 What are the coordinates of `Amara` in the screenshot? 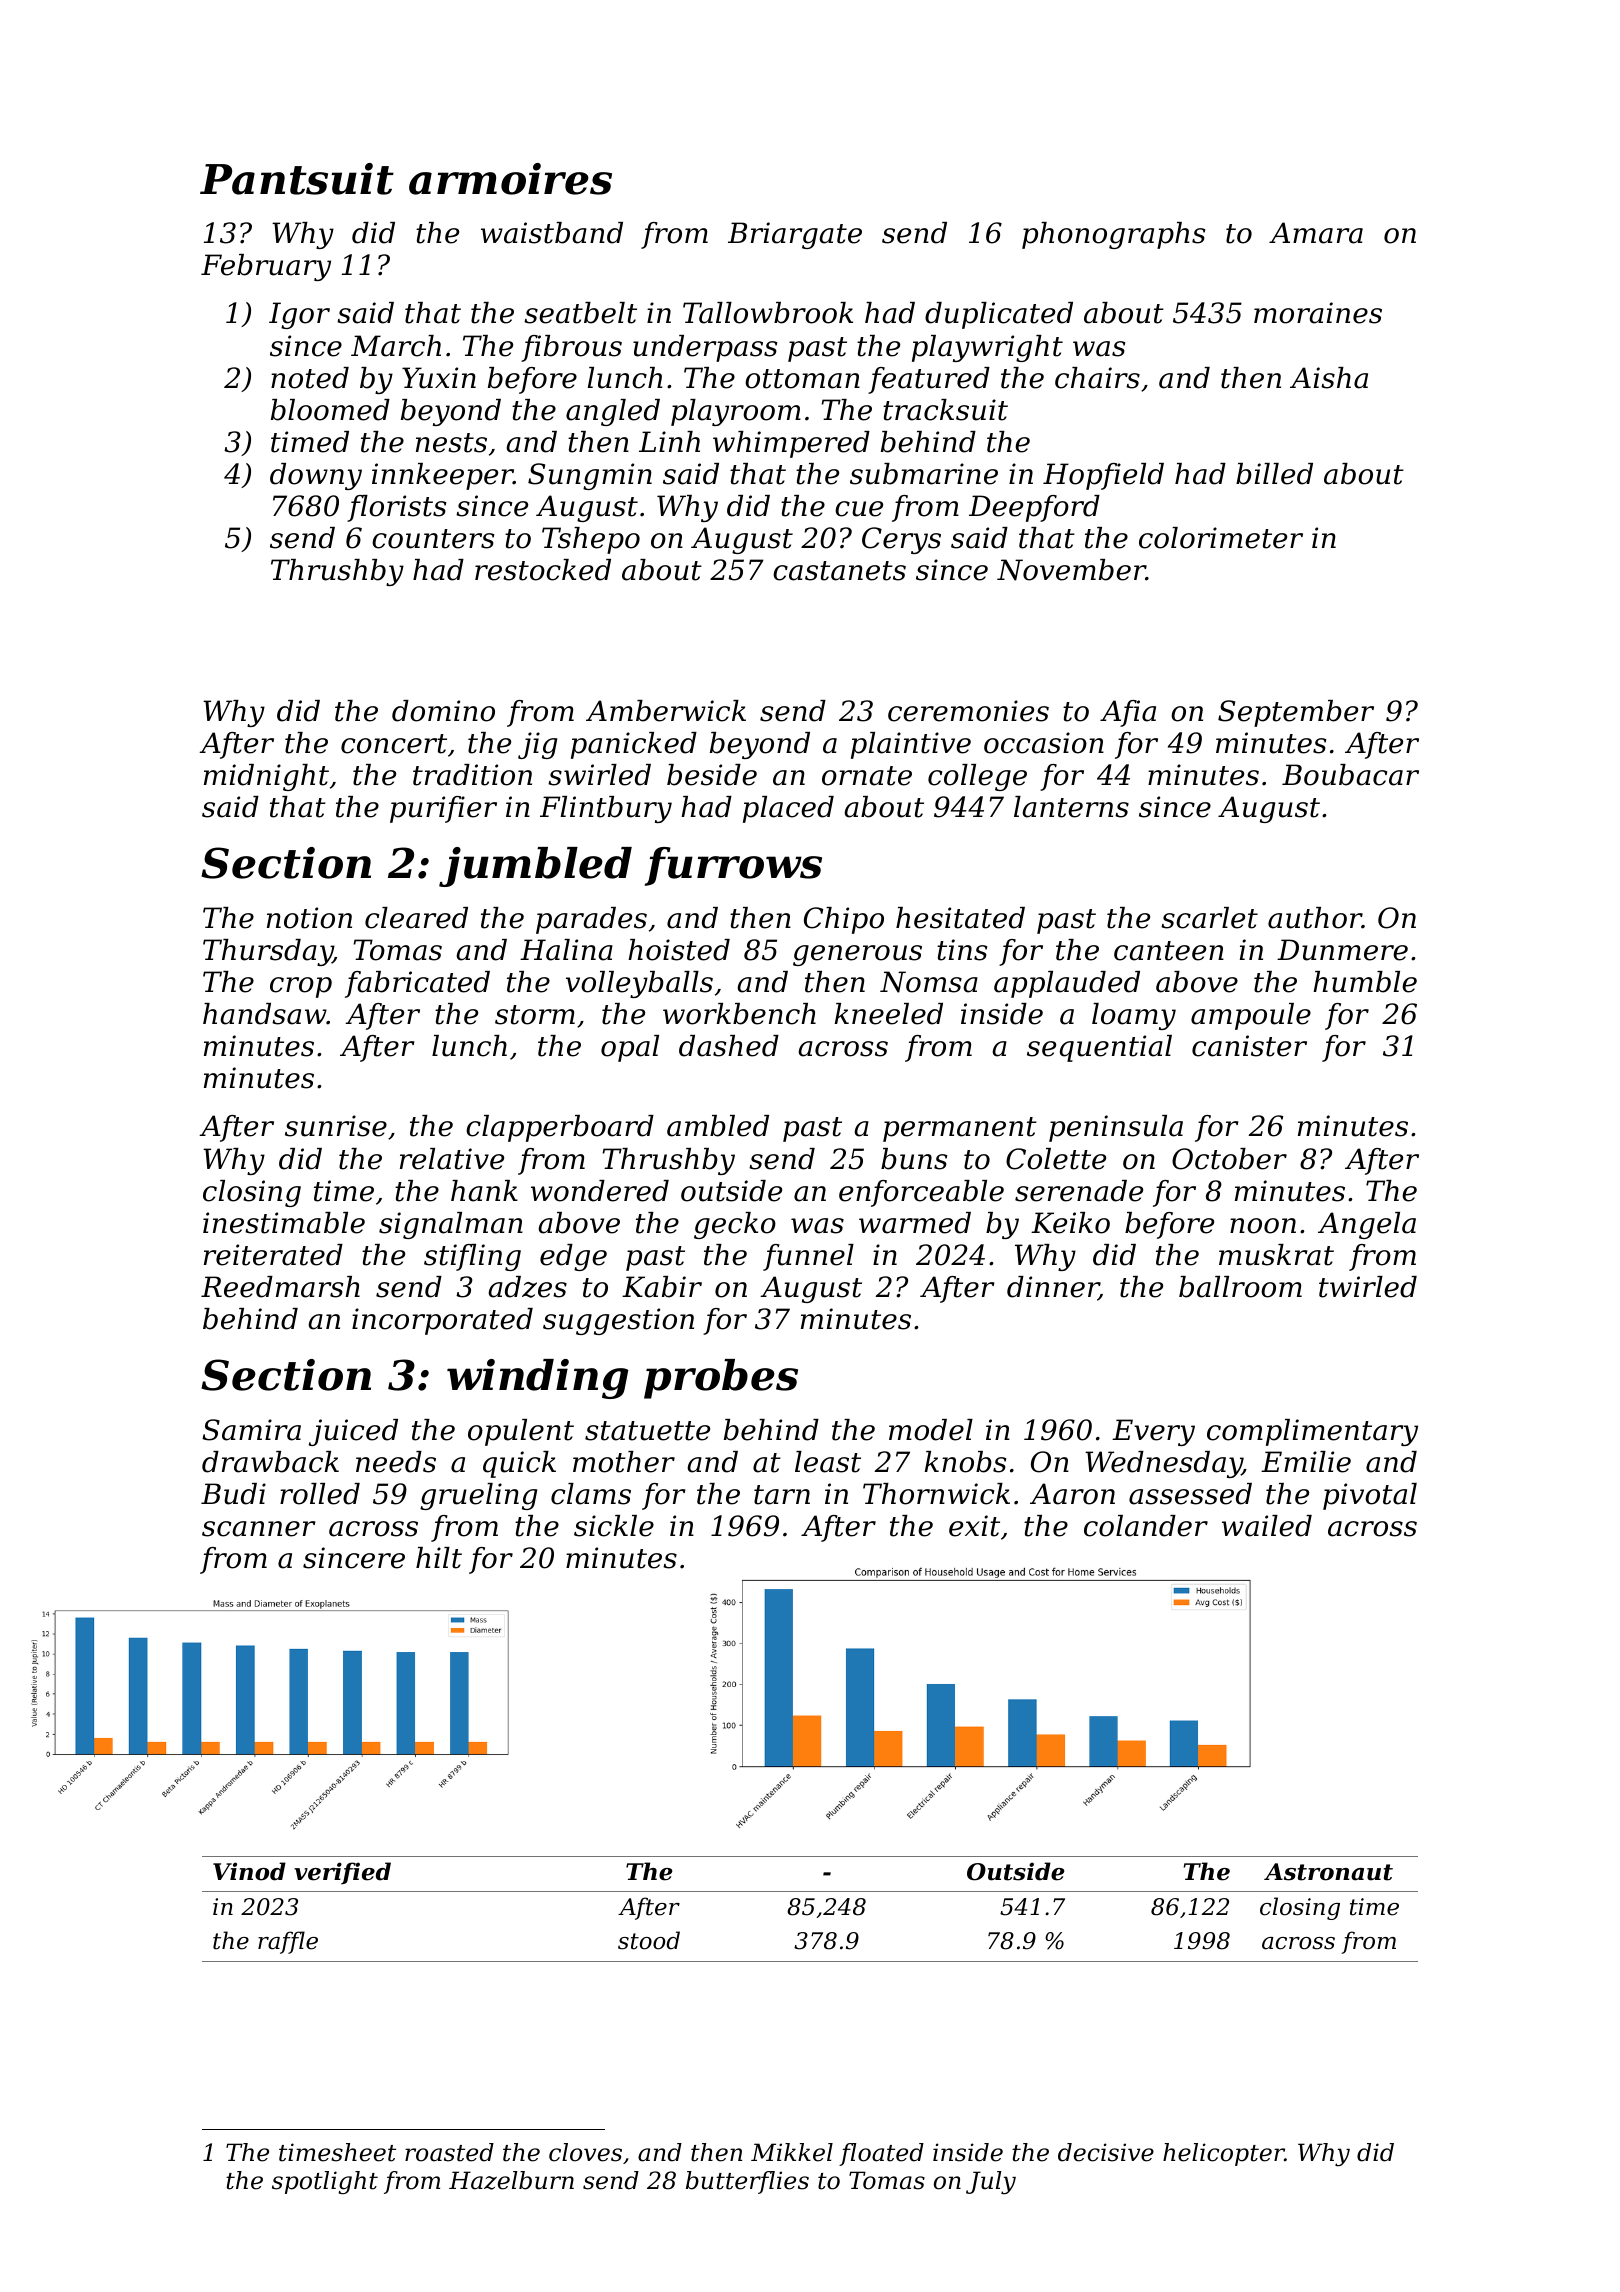 It's located at (1316, 233).
